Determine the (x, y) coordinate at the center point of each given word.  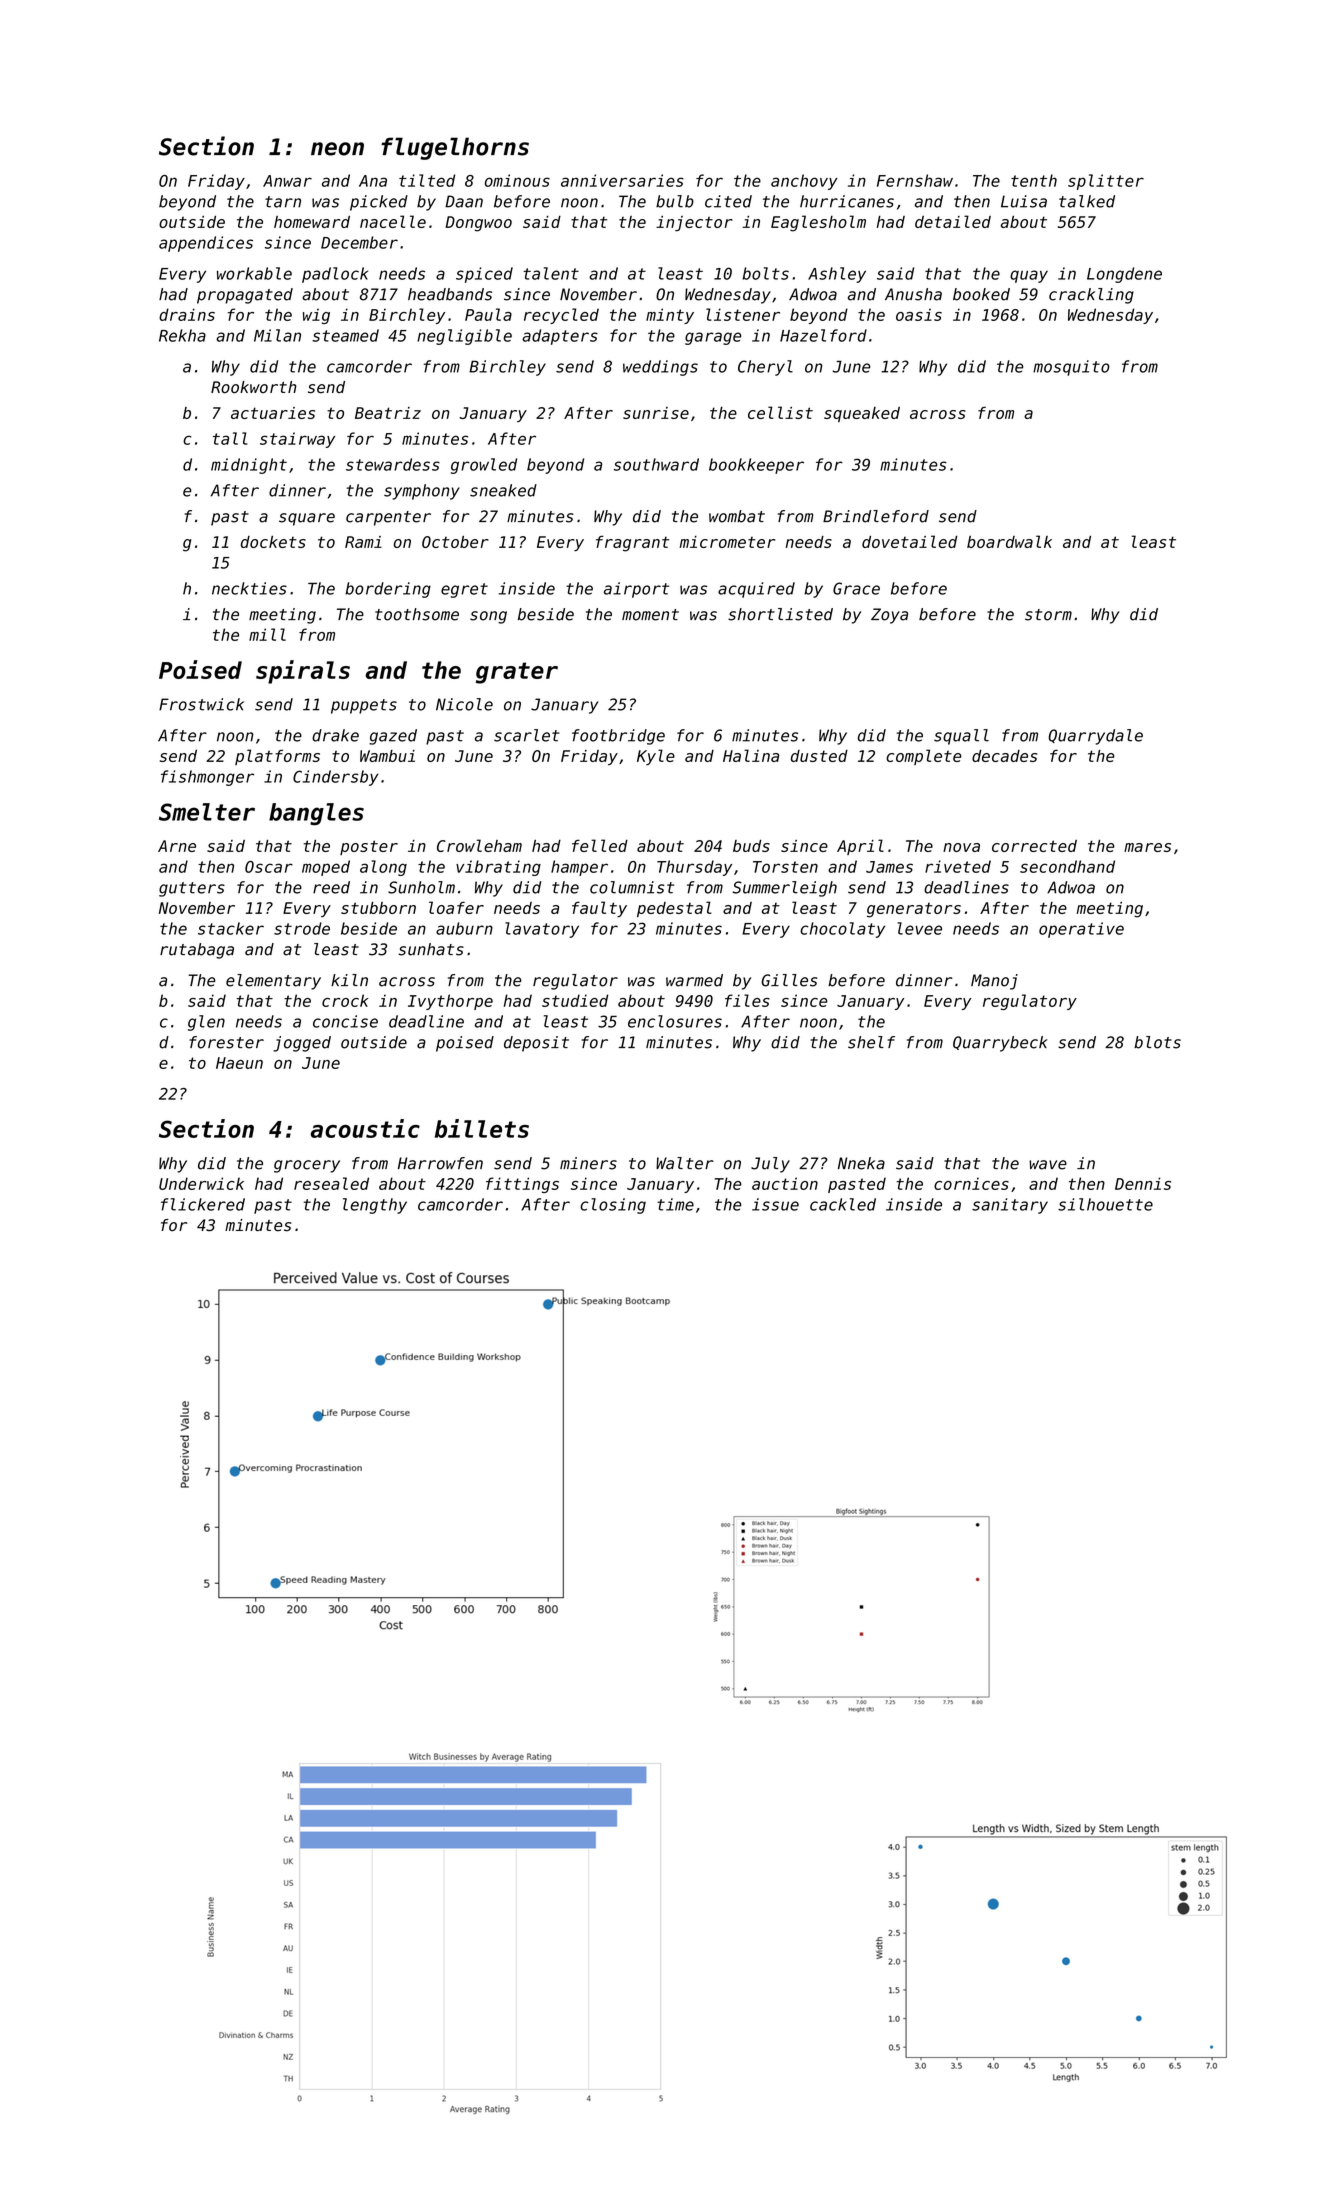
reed (331, 887)
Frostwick (201, 704)
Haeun (239, 1063)
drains (187, 314)
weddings (660, 368)
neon (337, 149)
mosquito (1071, 368)
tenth (1034, 180)
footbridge (618, 737)
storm (1048, 615)
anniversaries (622, 180)
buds (751, 846)
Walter (685, 1163)
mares (1147, 847)
